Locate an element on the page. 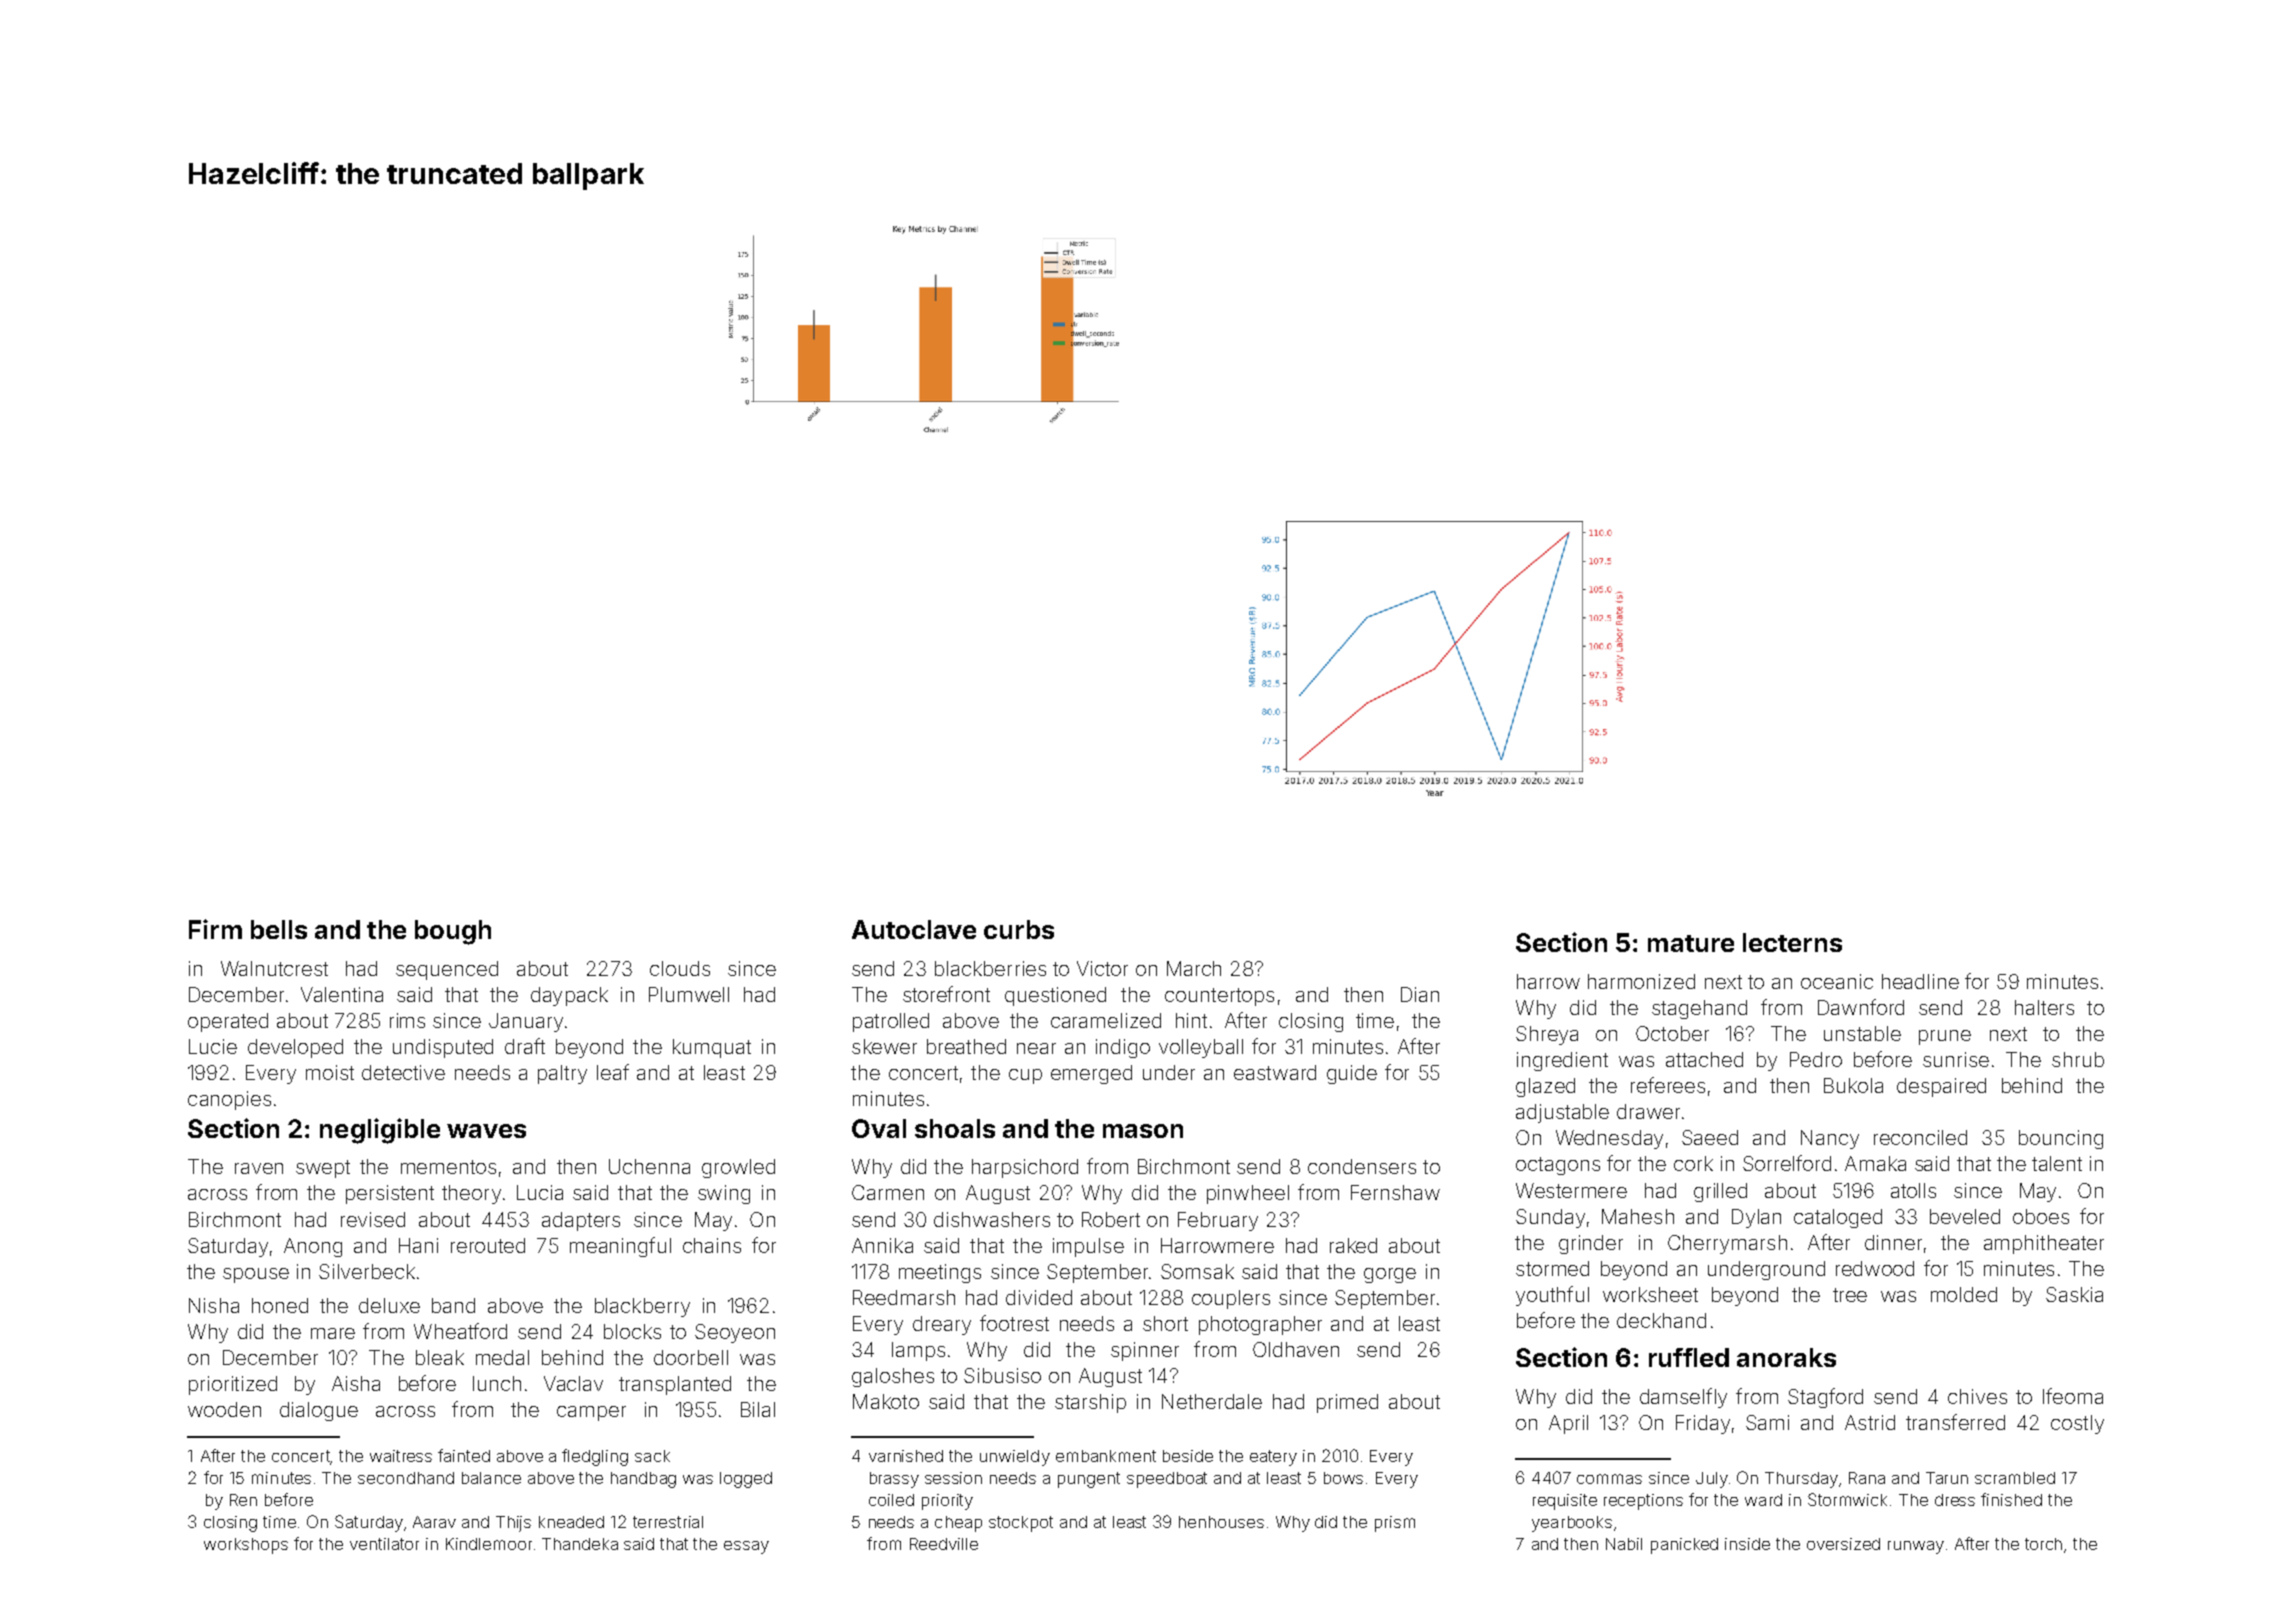 The image size is (2292, 1620). lecterns is located at coordinates (1792, 942).
